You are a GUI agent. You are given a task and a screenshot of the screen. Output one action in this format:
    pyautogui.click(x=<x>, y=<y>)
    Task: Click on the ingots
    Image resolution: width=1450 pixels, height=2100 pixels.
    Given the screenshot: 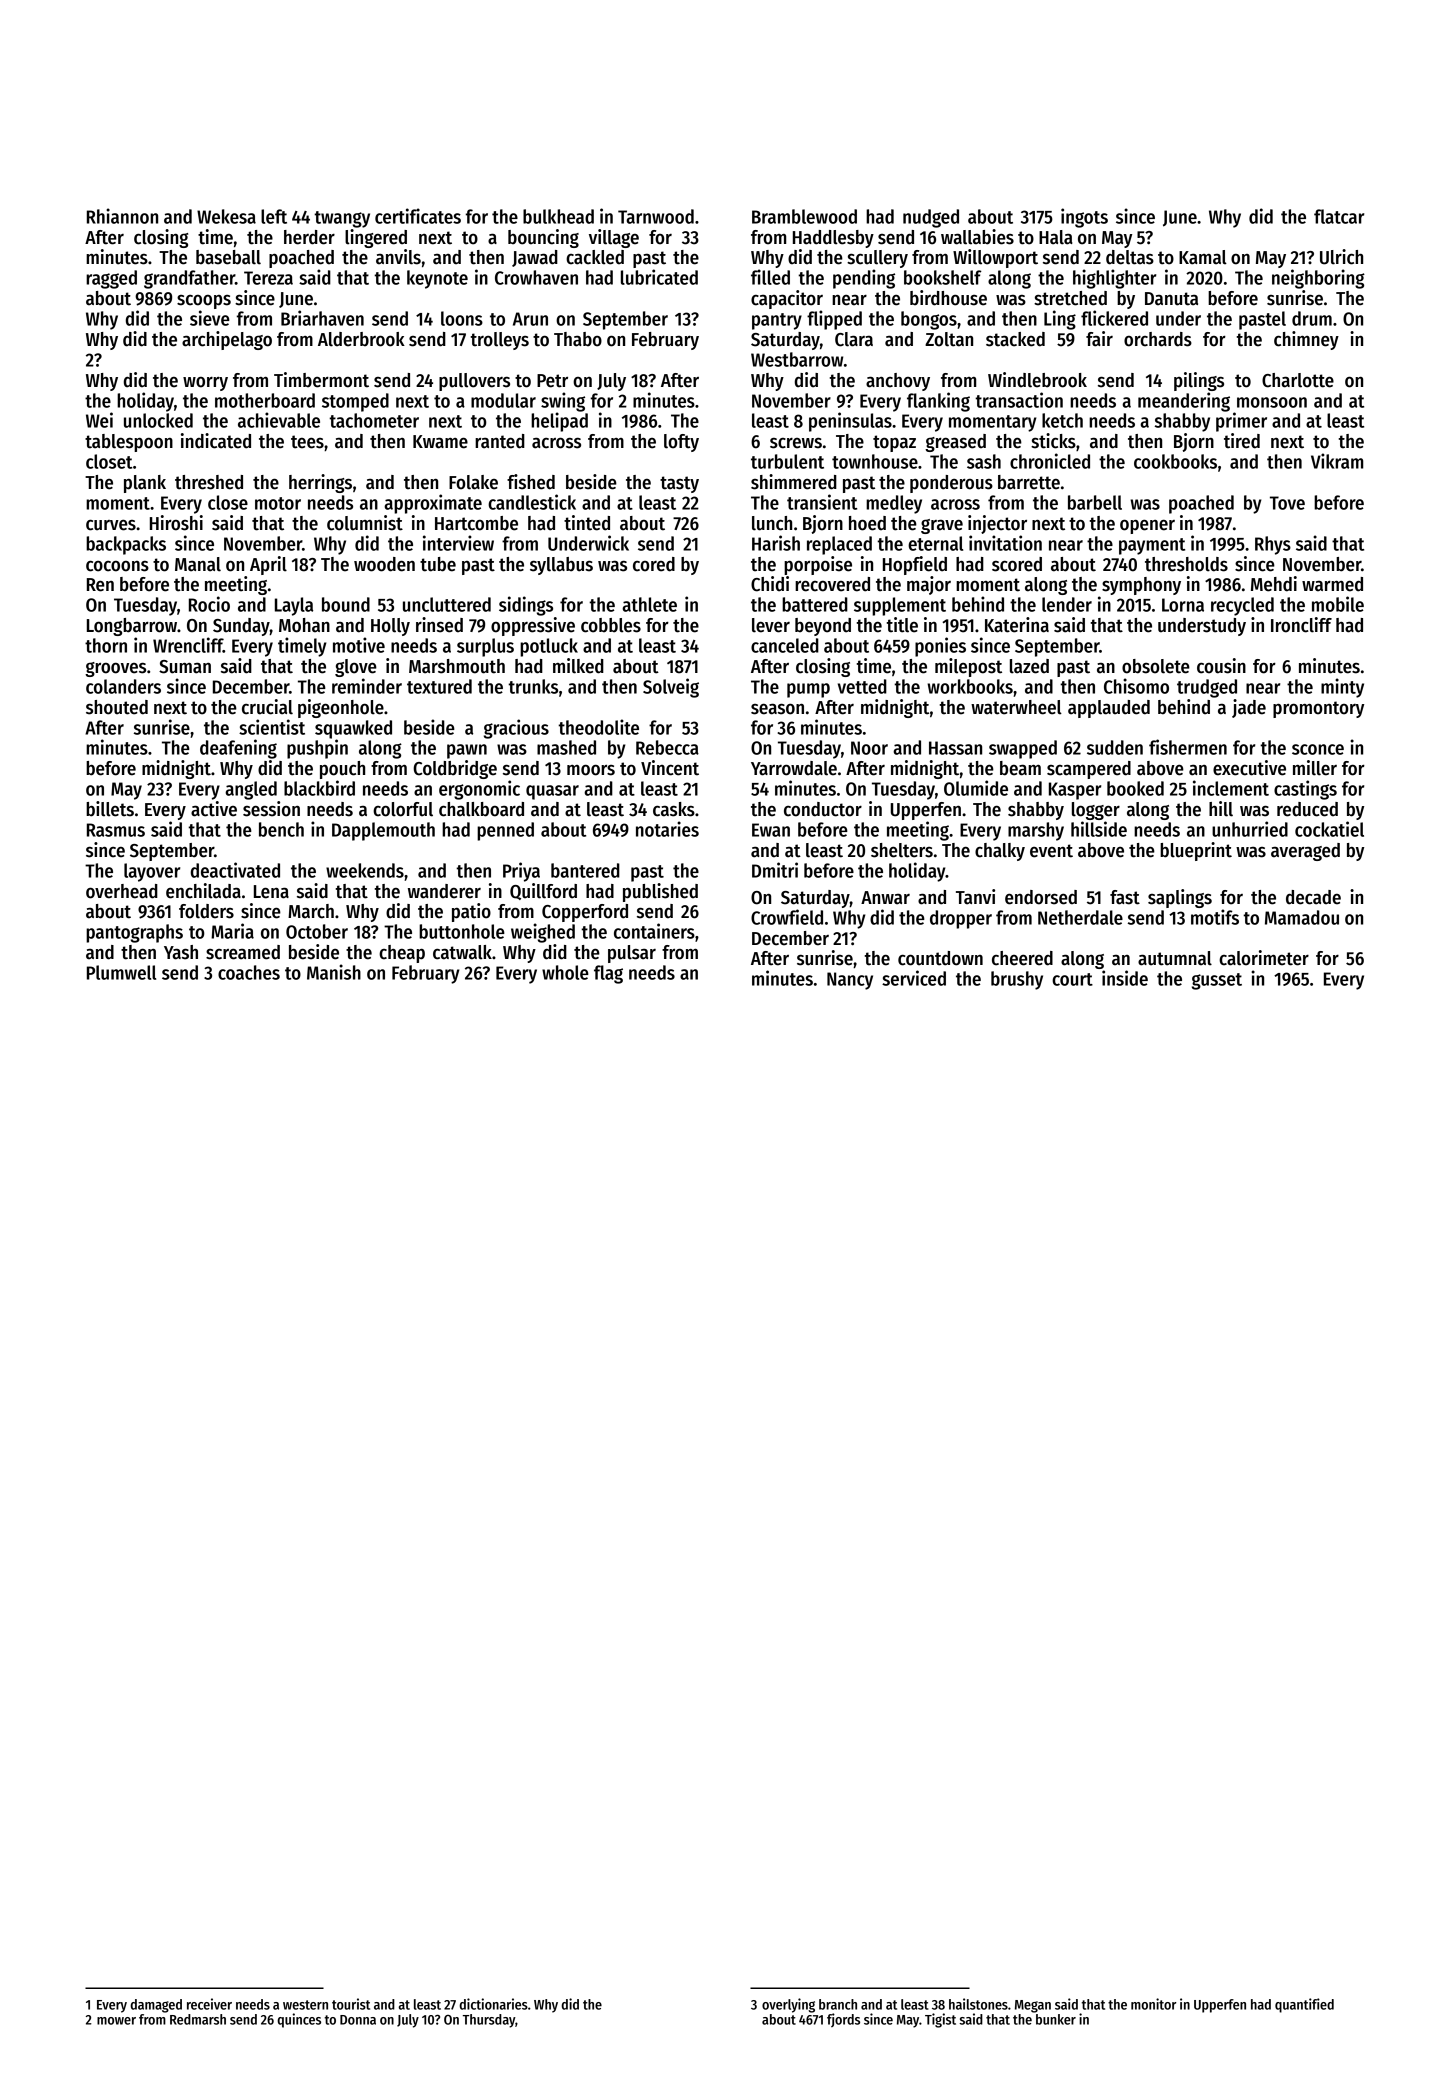 What is the action you would take?
    pyautogui.click(x=1084, y=218)
